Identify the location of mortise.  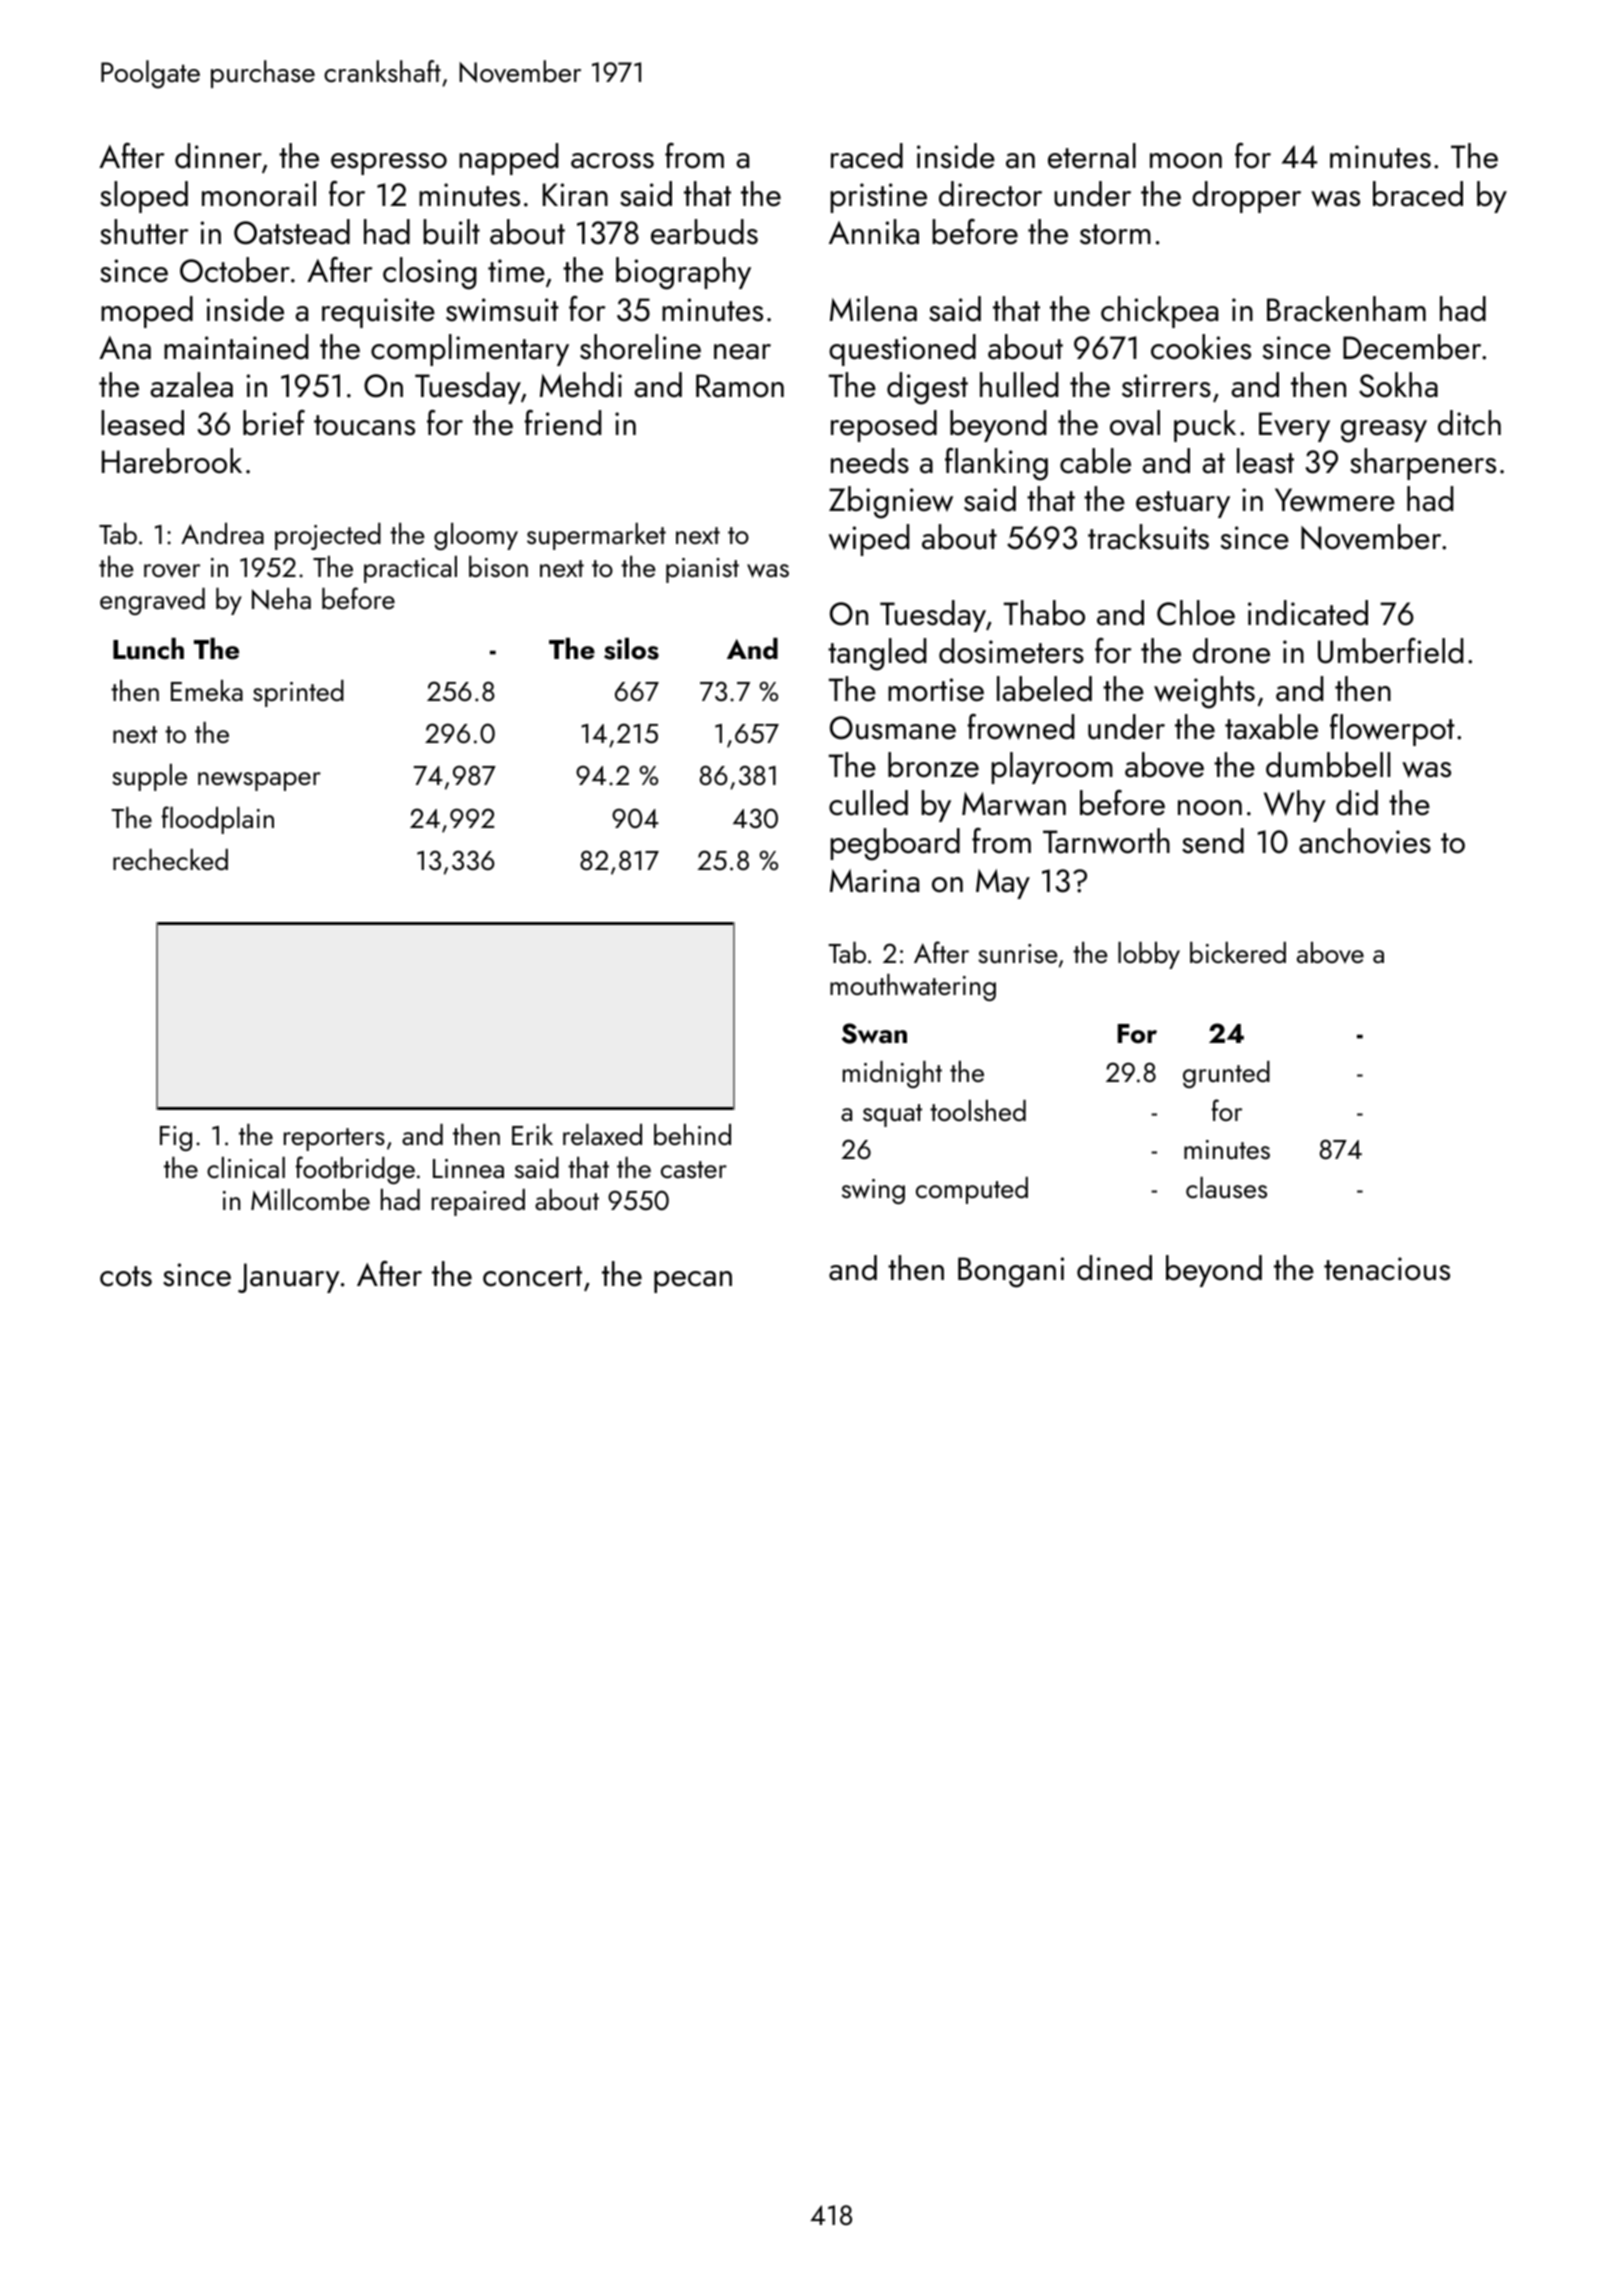
(936, 690).
